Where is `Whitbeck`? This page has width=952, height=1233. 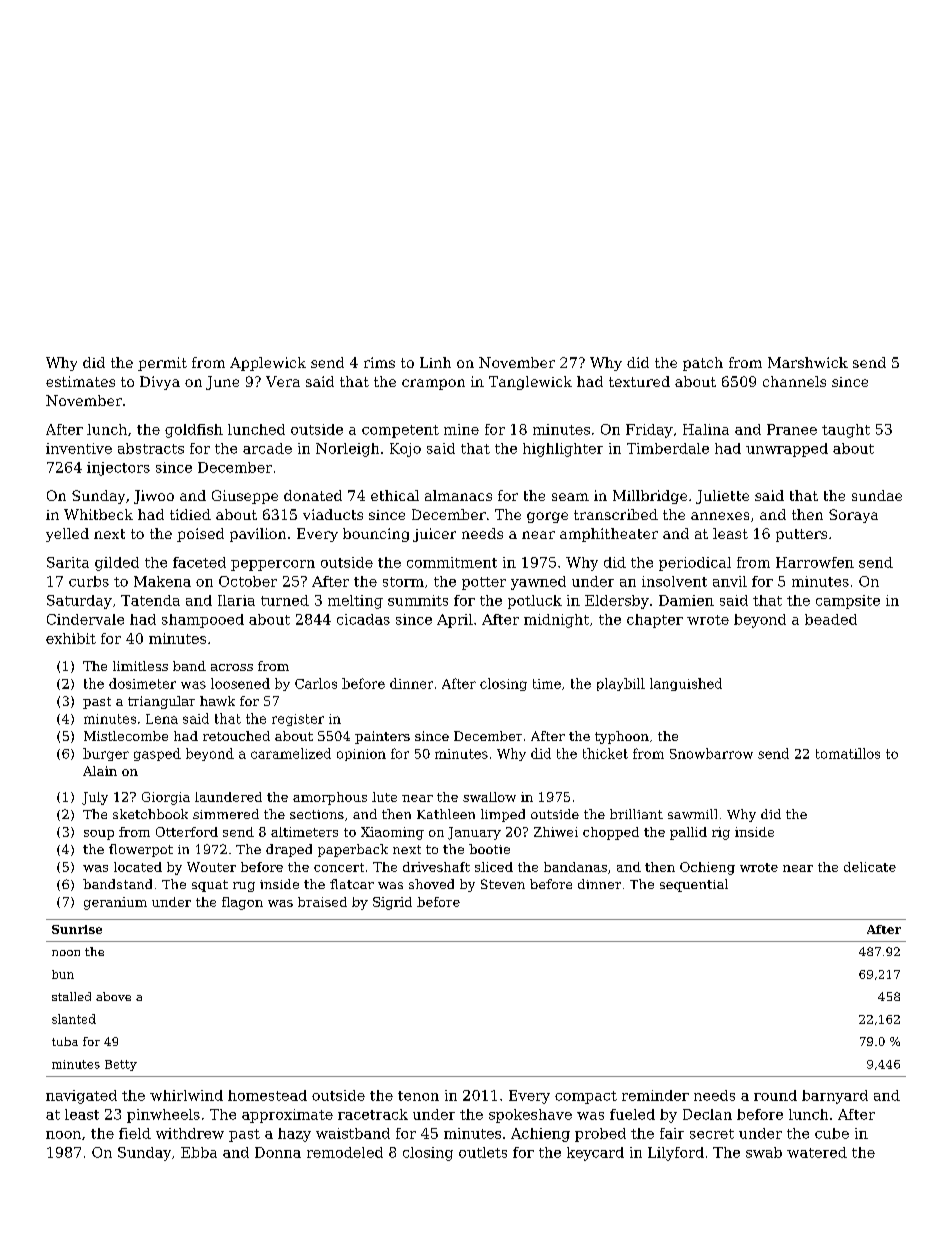
Whitbeck is located at coordinates (98, 514).
